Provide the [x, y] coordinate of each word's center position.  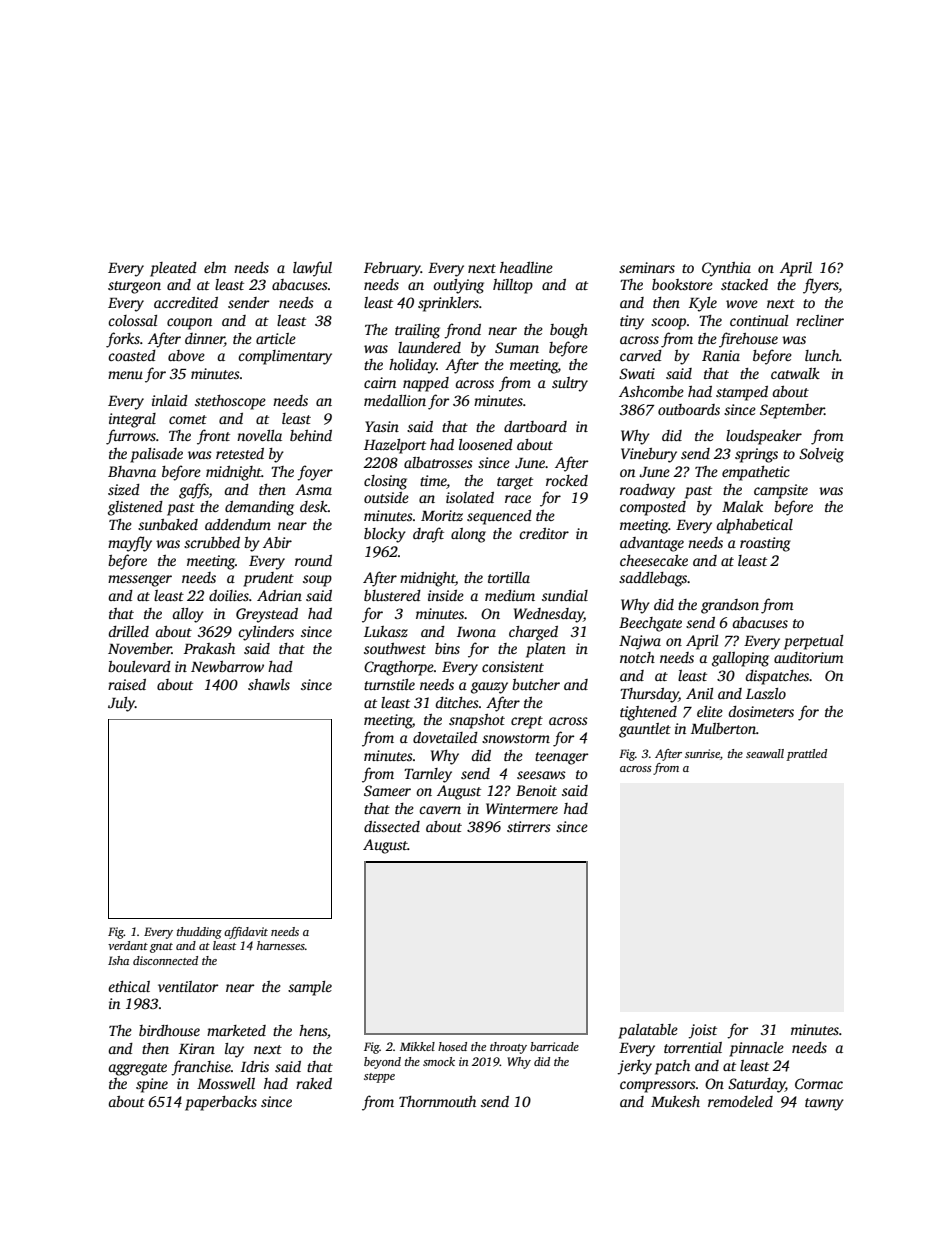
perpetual [813, 642]
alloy [188, 615]
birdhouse [169, 1030]
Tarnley [428, 775]
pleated [173, 269]
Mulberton [723, 728]
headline [526, 267]
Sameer [387, 790]
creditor [544, 533]
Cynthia [726, 269]
